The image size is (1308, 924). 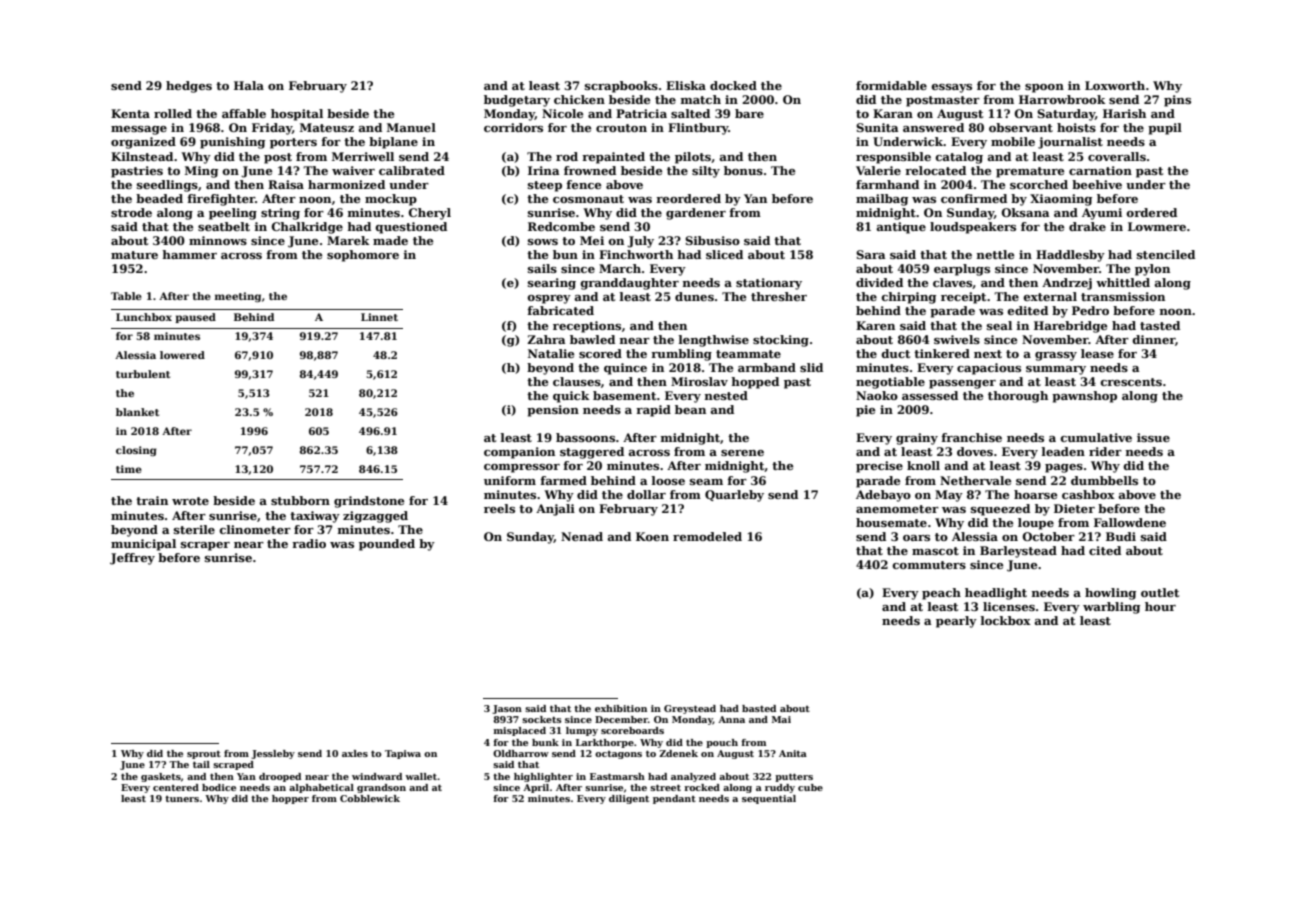 What do you see at coordinates (891, 85) in the screenshot?
I see `formidable` at bounding box center [891, 85].
